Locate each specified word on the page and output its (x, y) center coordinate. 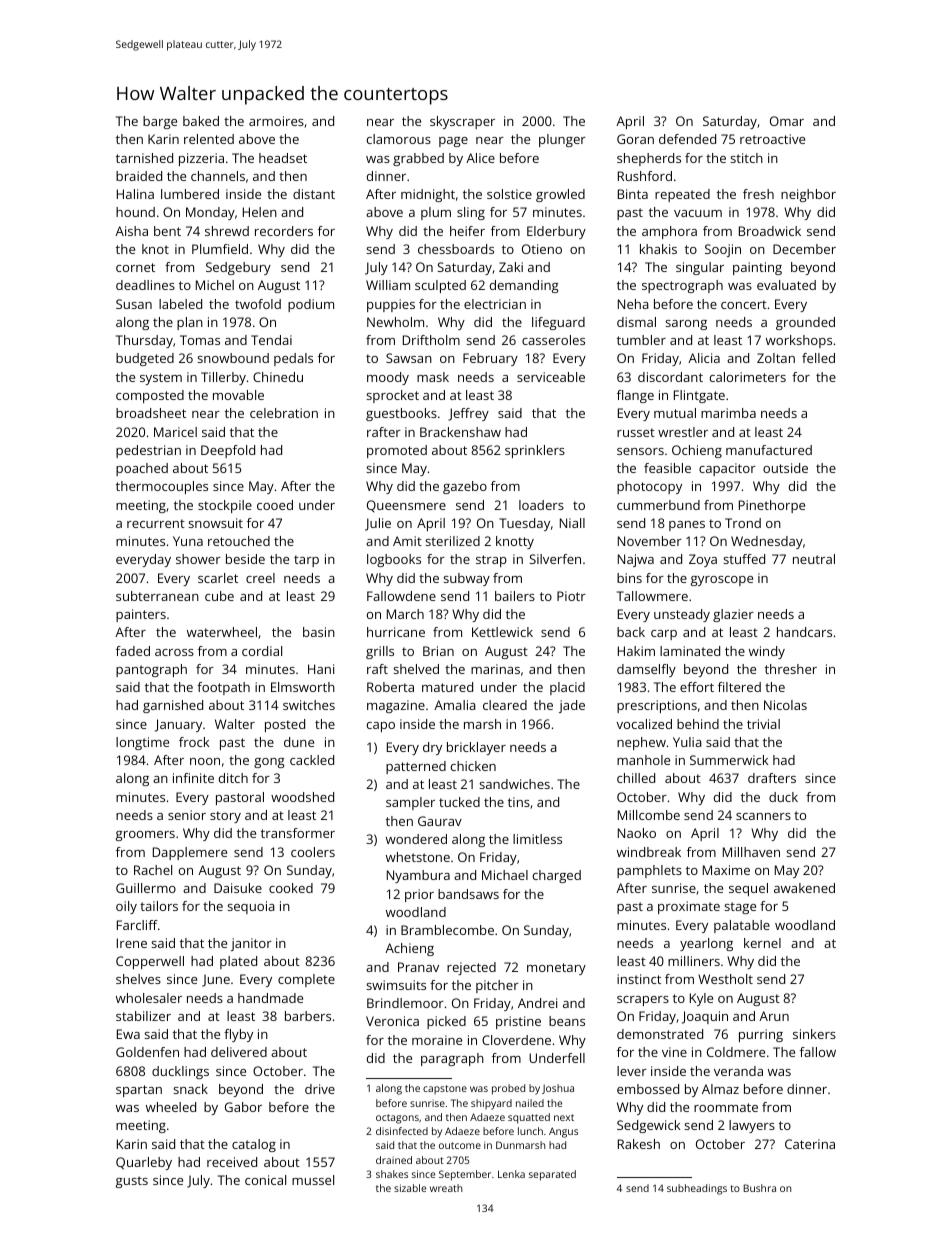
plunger (562, 140)
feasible (667, 468)
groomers (145, 836)
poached (142, 469)
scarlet (218, 578)
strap (491, 561)
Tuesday (524, 524)
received (232, 1162)
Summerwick (729, 760)
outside (785, 468)
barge (160, 122)
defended (687, 139)
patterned (416, 767)
